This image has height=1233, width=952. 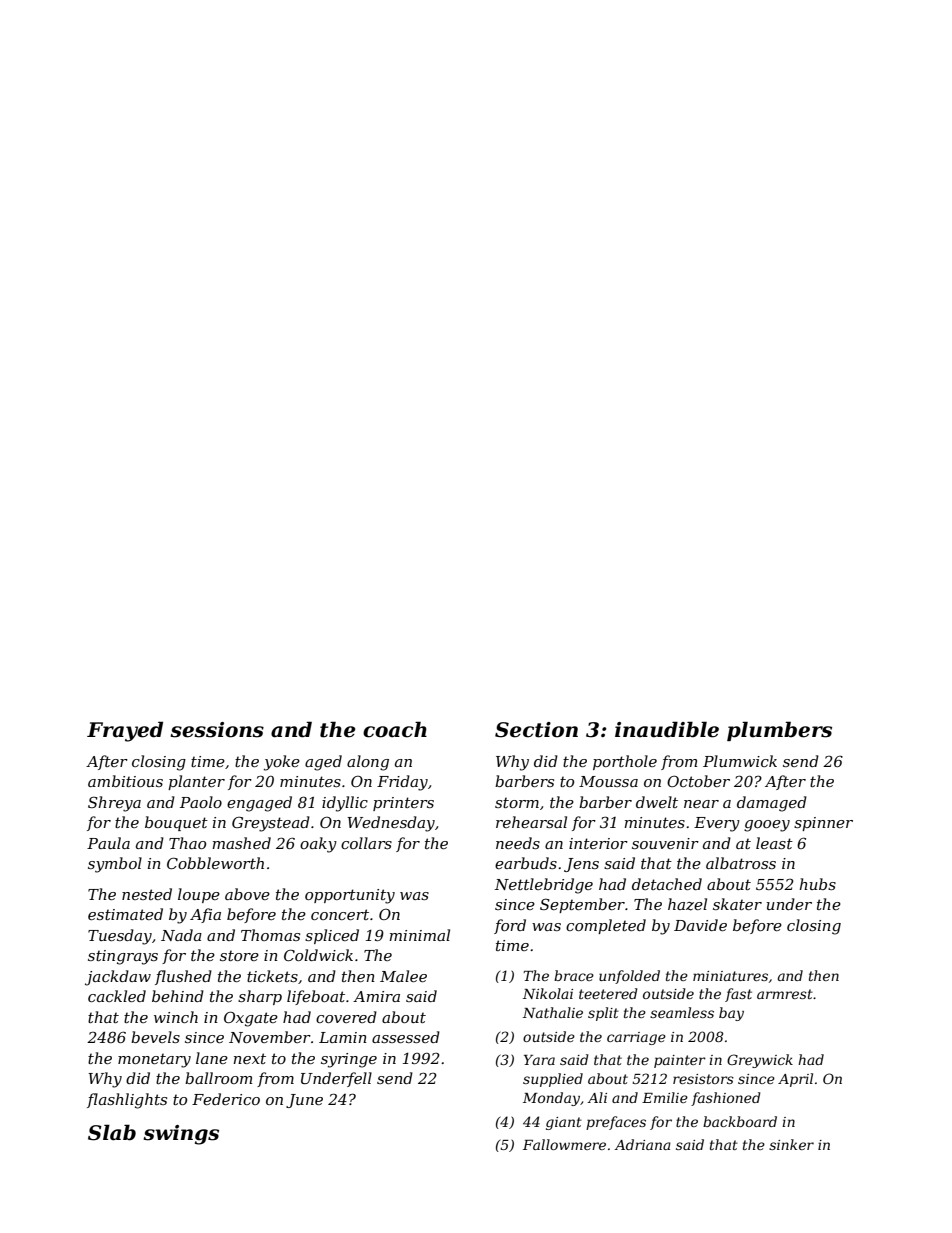 I want to click on Davide, so click(x=700, y=925).
